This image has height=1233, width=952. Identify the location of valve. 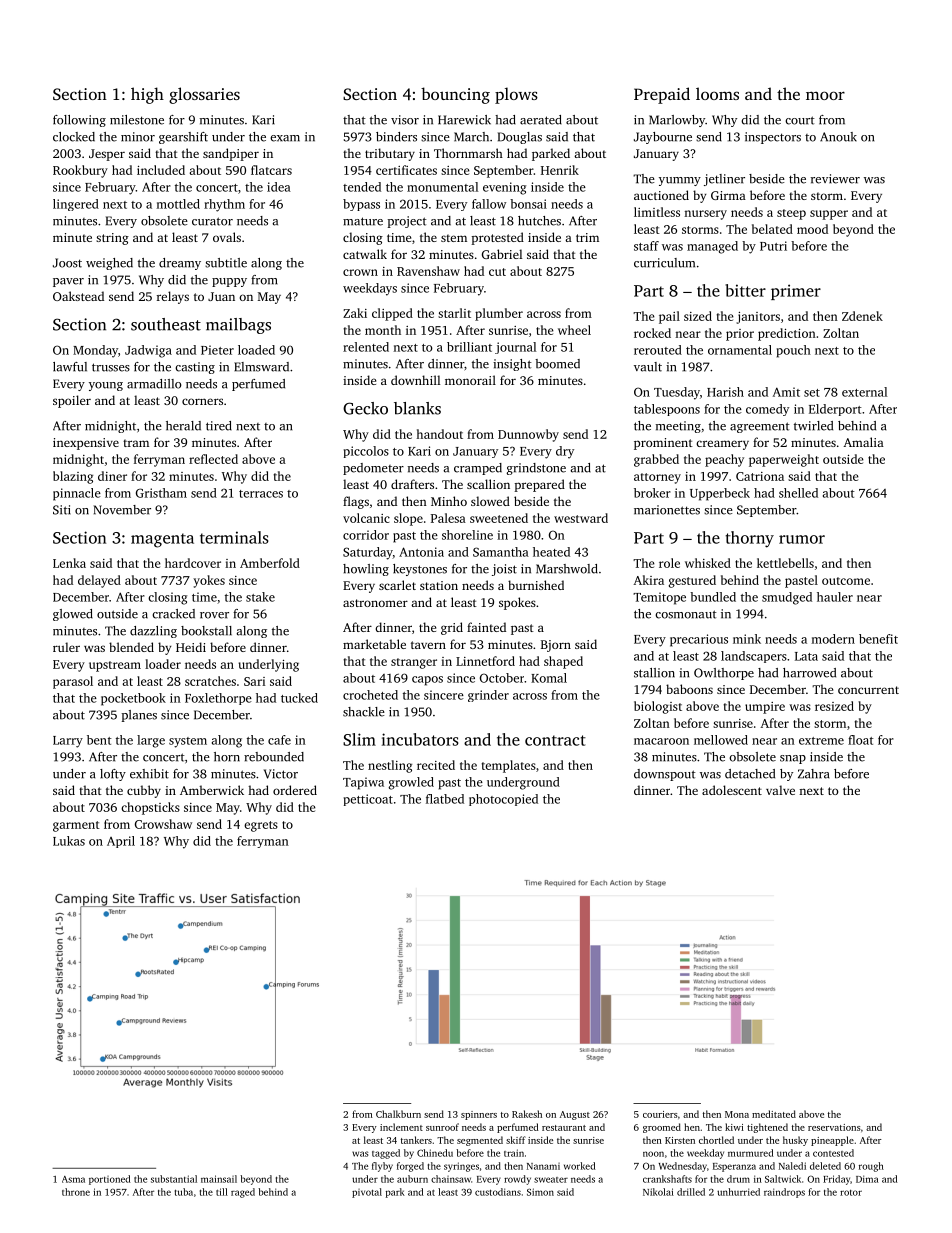
(780, 790).
